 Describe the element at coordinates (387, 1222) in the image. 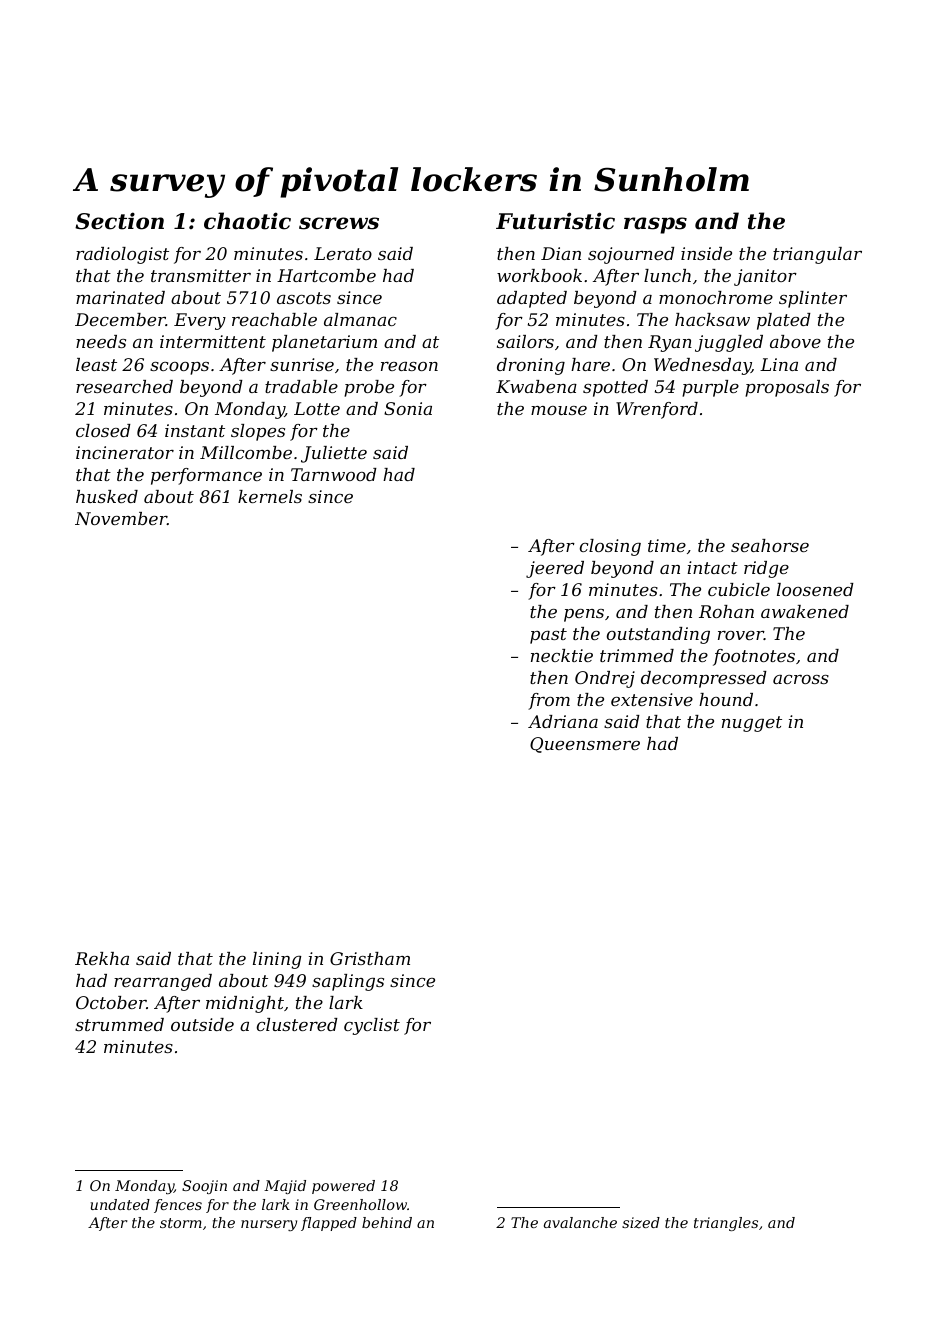

I see `behind` at that location.
